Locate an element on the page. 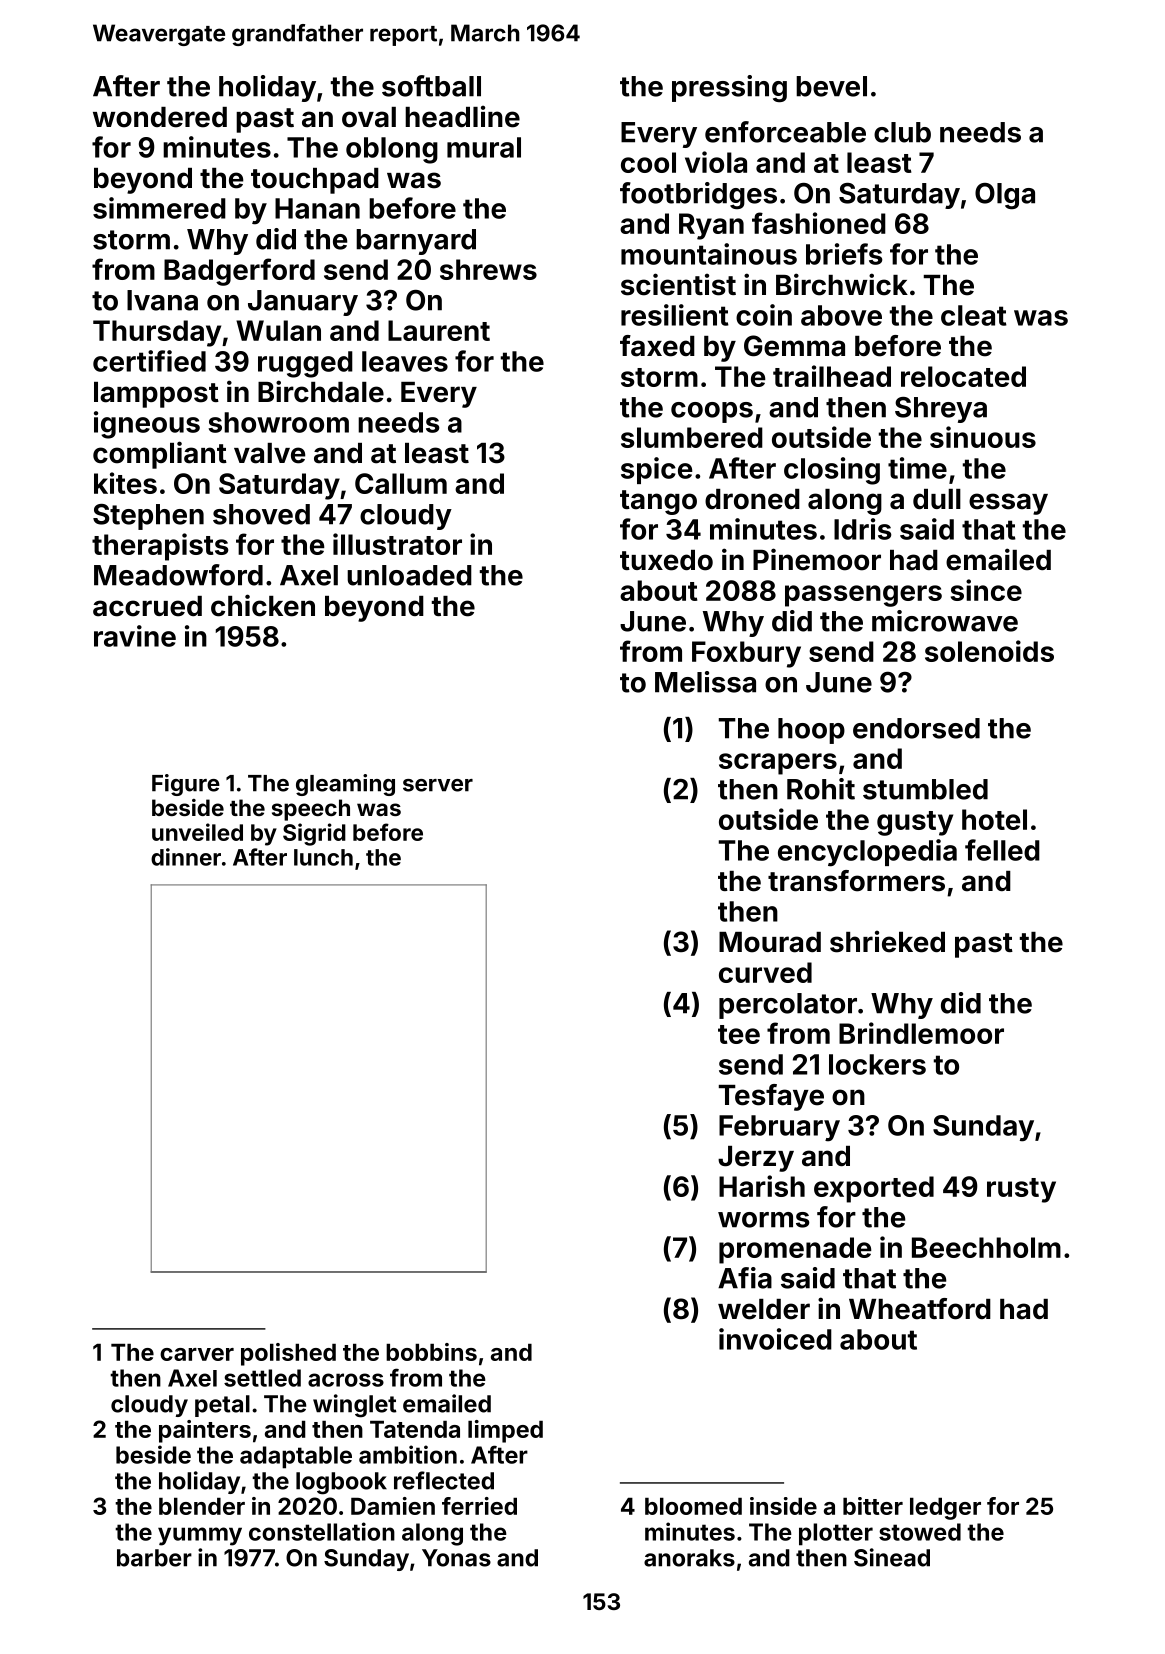 Image resolution: width=1165 pixels, height=1654 pixels. barber is located at coordinates (154, 1558).
